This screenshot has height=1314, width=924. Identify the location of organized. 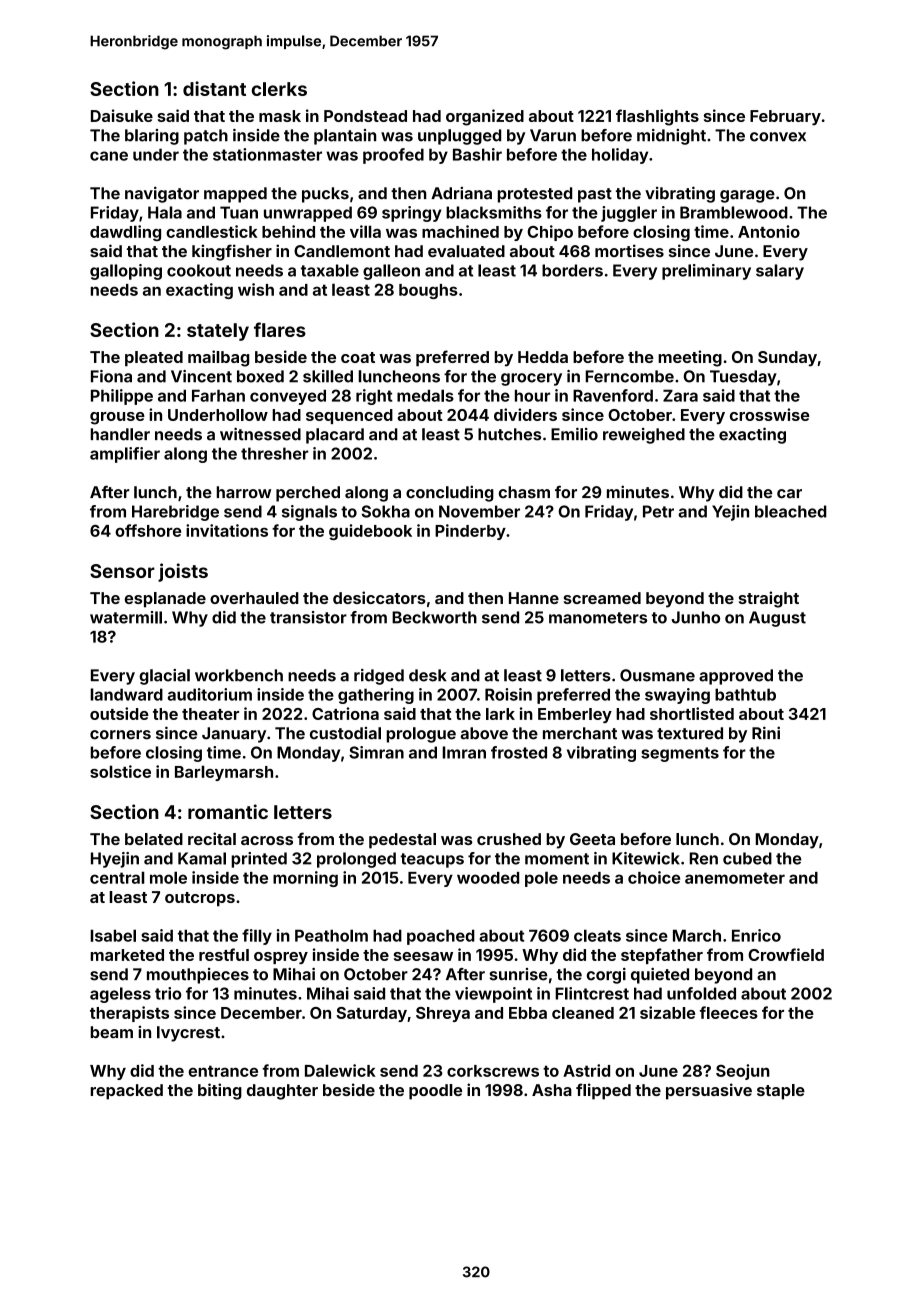
(485, 117).
